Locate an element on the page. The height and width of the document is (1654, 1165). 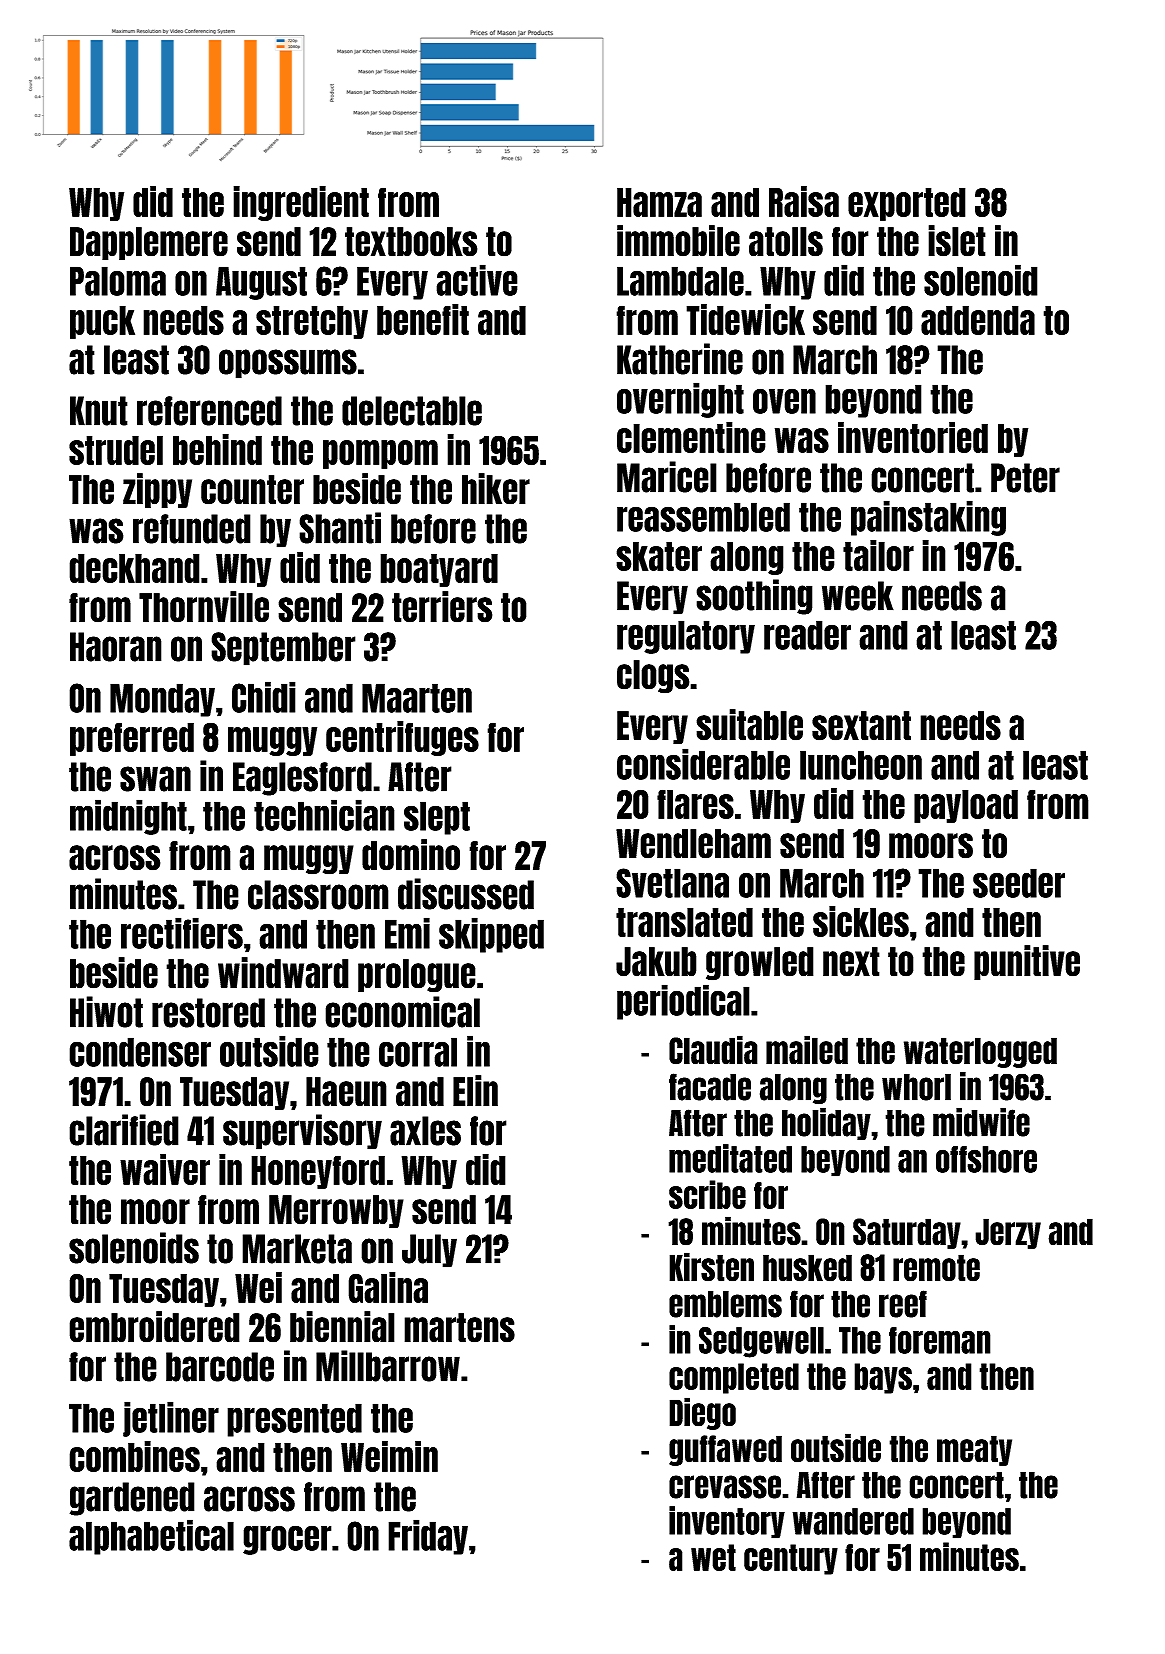
midwife is located at coordinates (981, 1122).
